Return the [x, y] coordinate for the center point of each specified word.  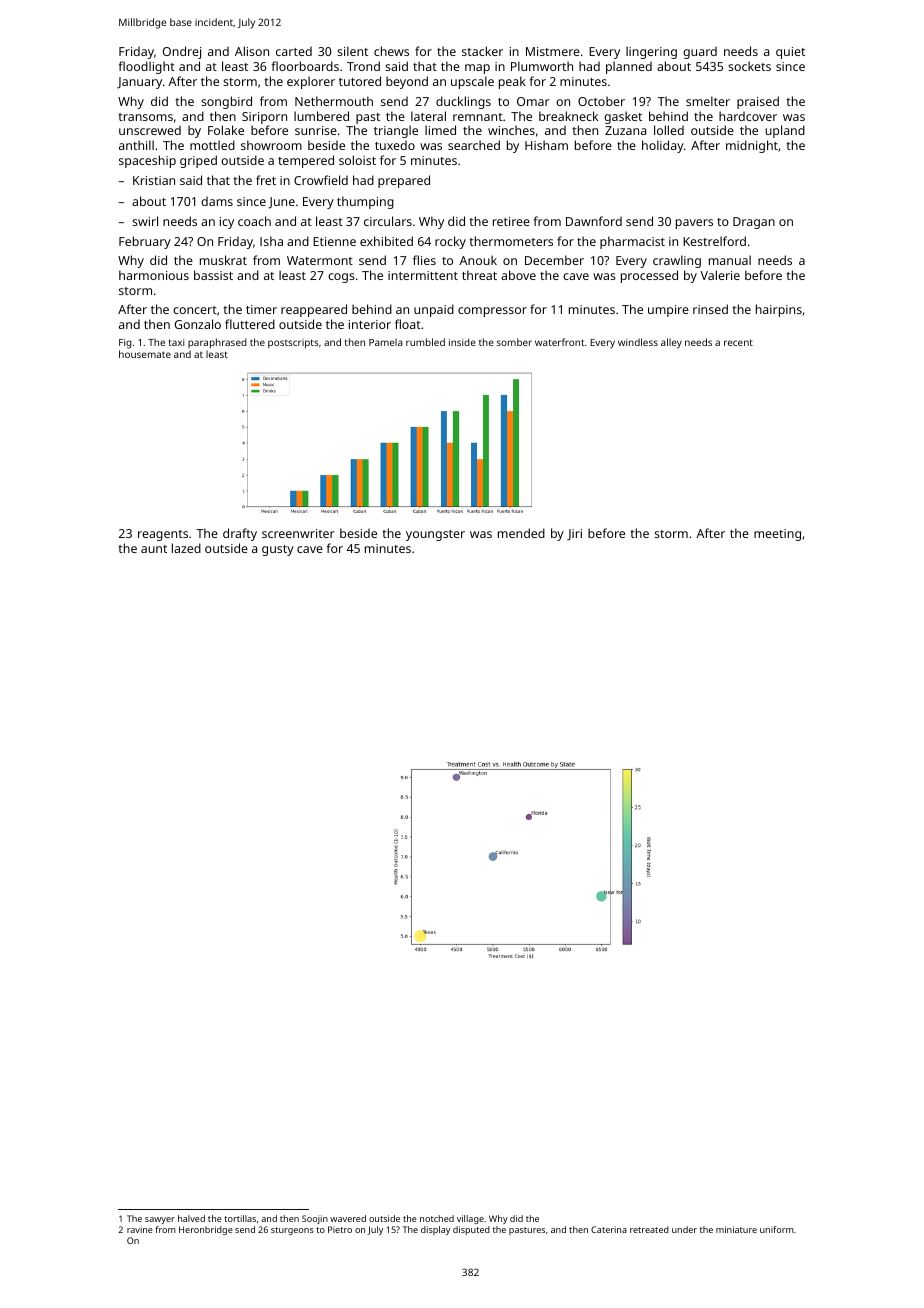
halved [191, 1218]
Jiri [574, 535]
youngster [435, 535]
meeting [777, 535]
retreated [649, 1229]
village [470, 1219]
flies [424, 260]
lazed [186, 548]
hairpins [779, 310]
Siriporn [264, 118]
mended [521, 533]
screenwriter [298, 533]
